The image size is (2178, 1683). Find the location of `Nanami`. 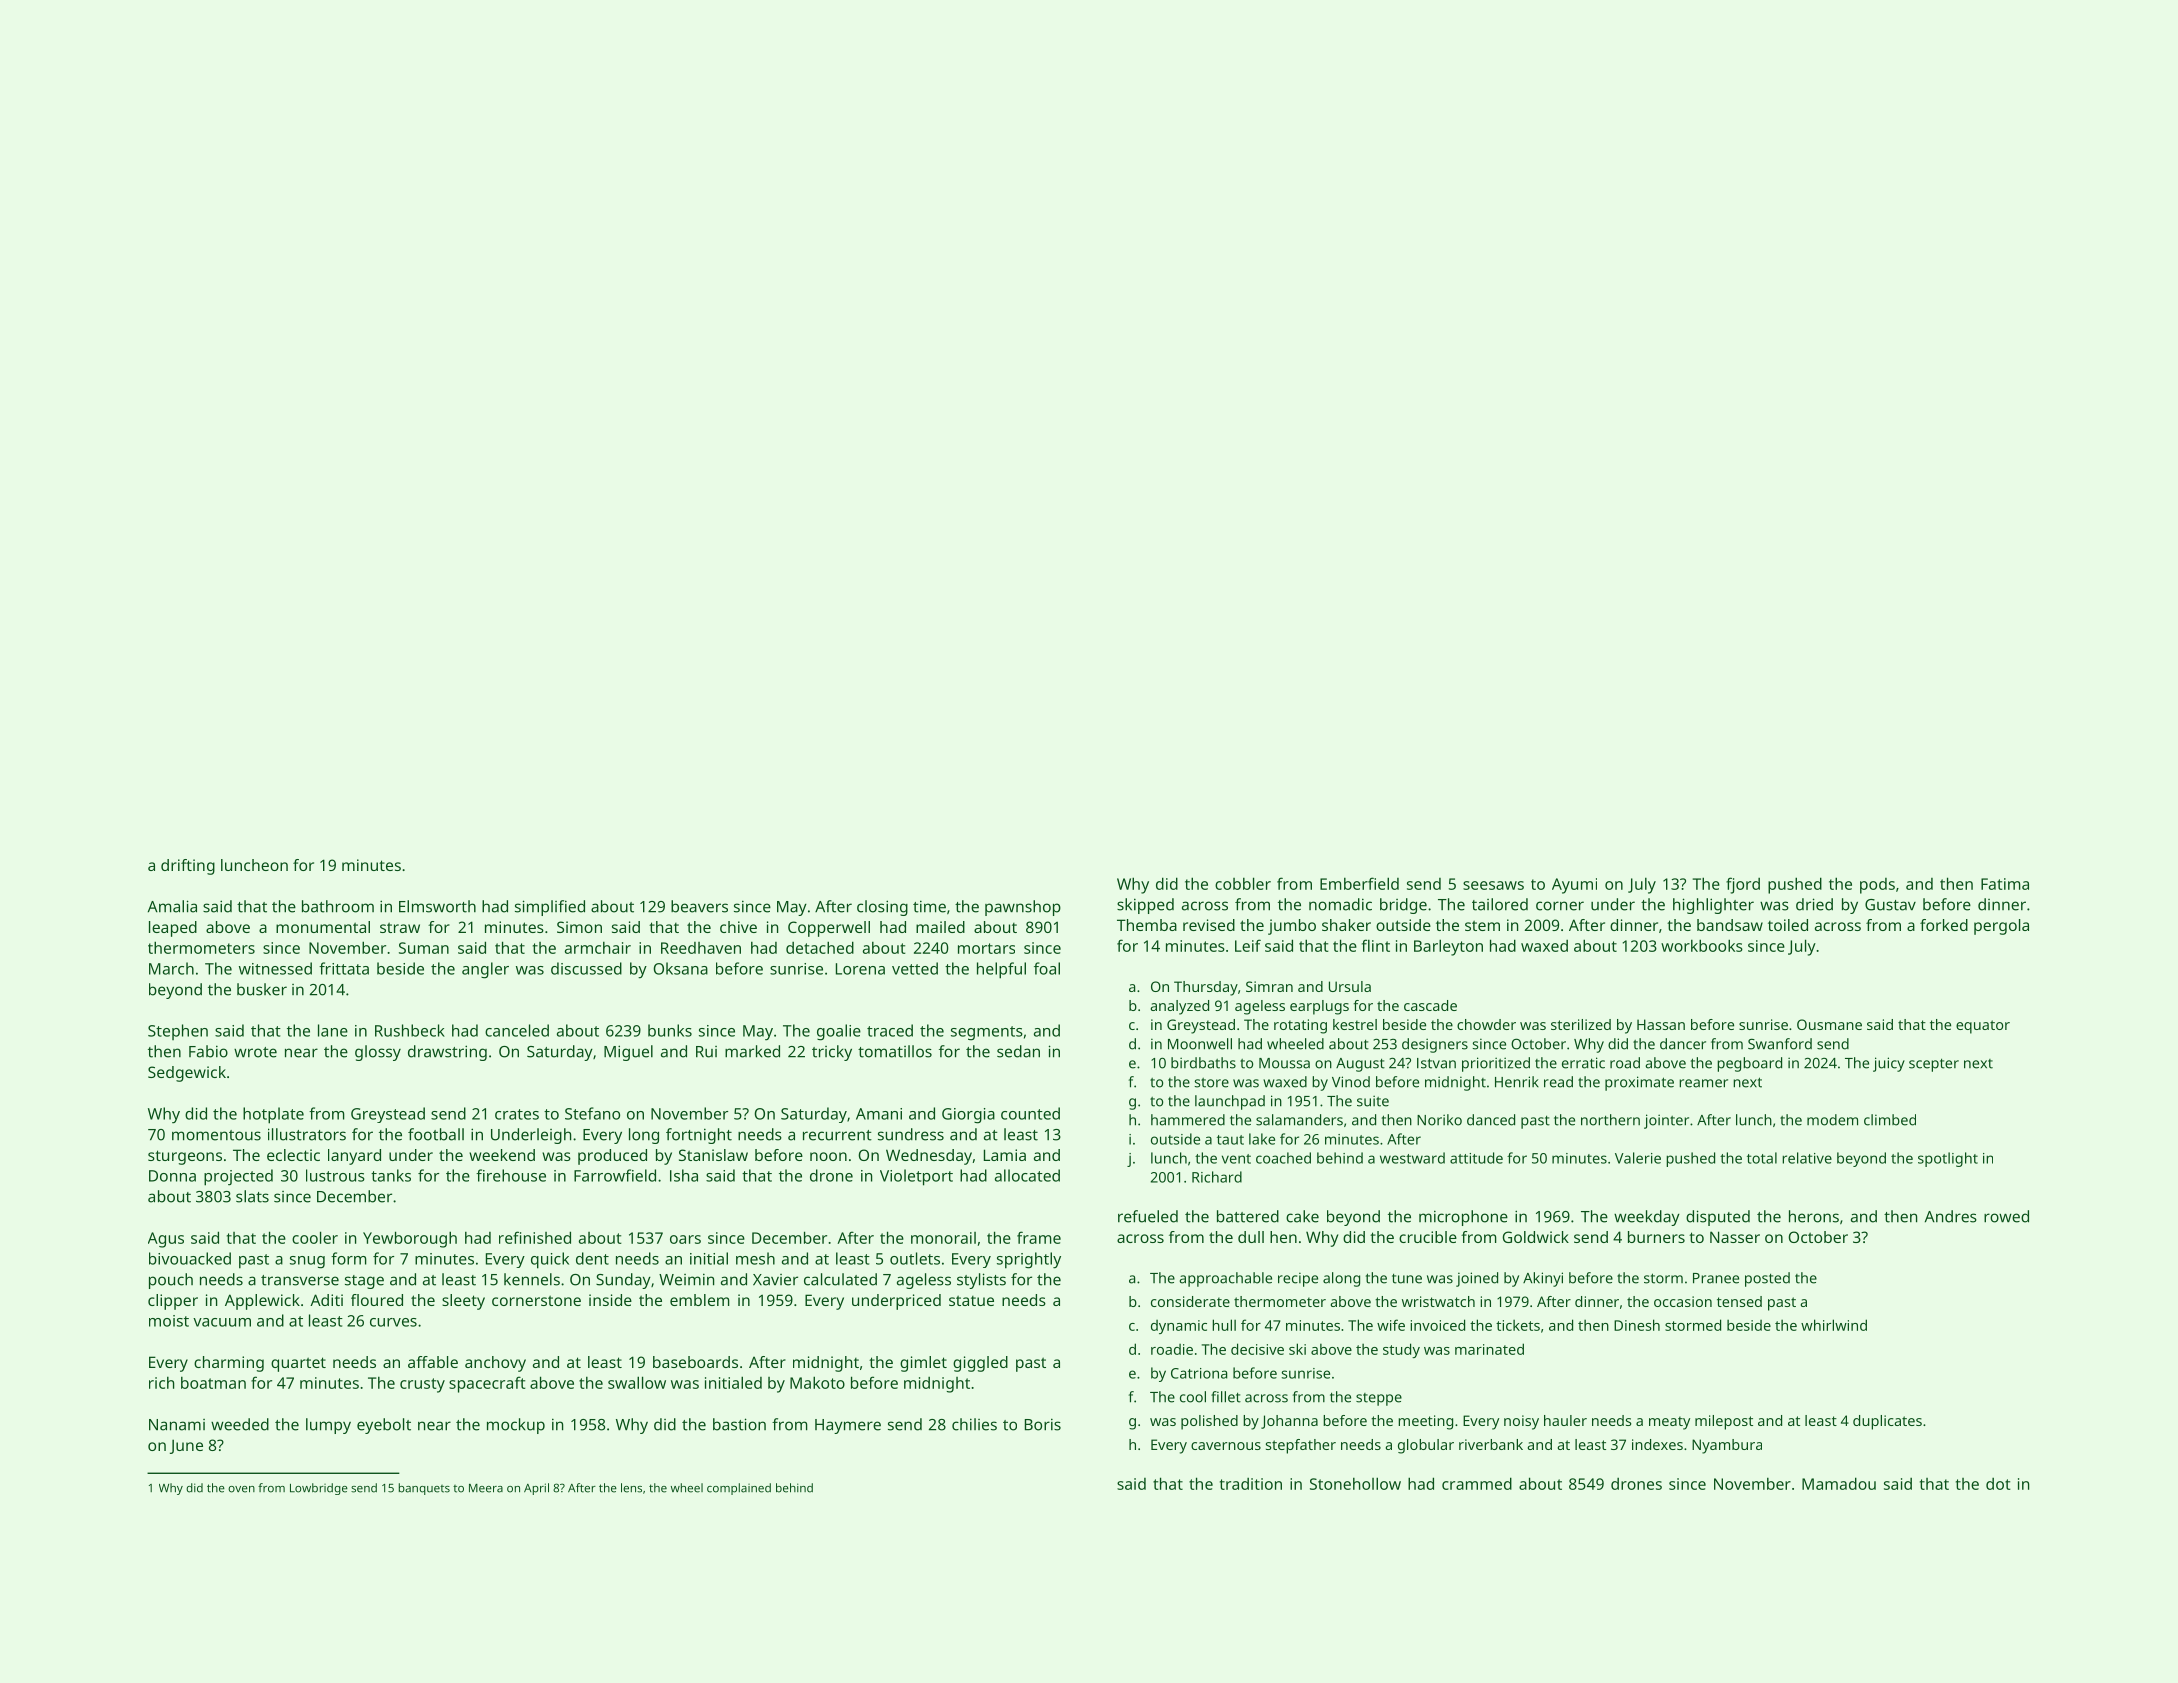

Nanami is located at coordinates (177, 1425).
